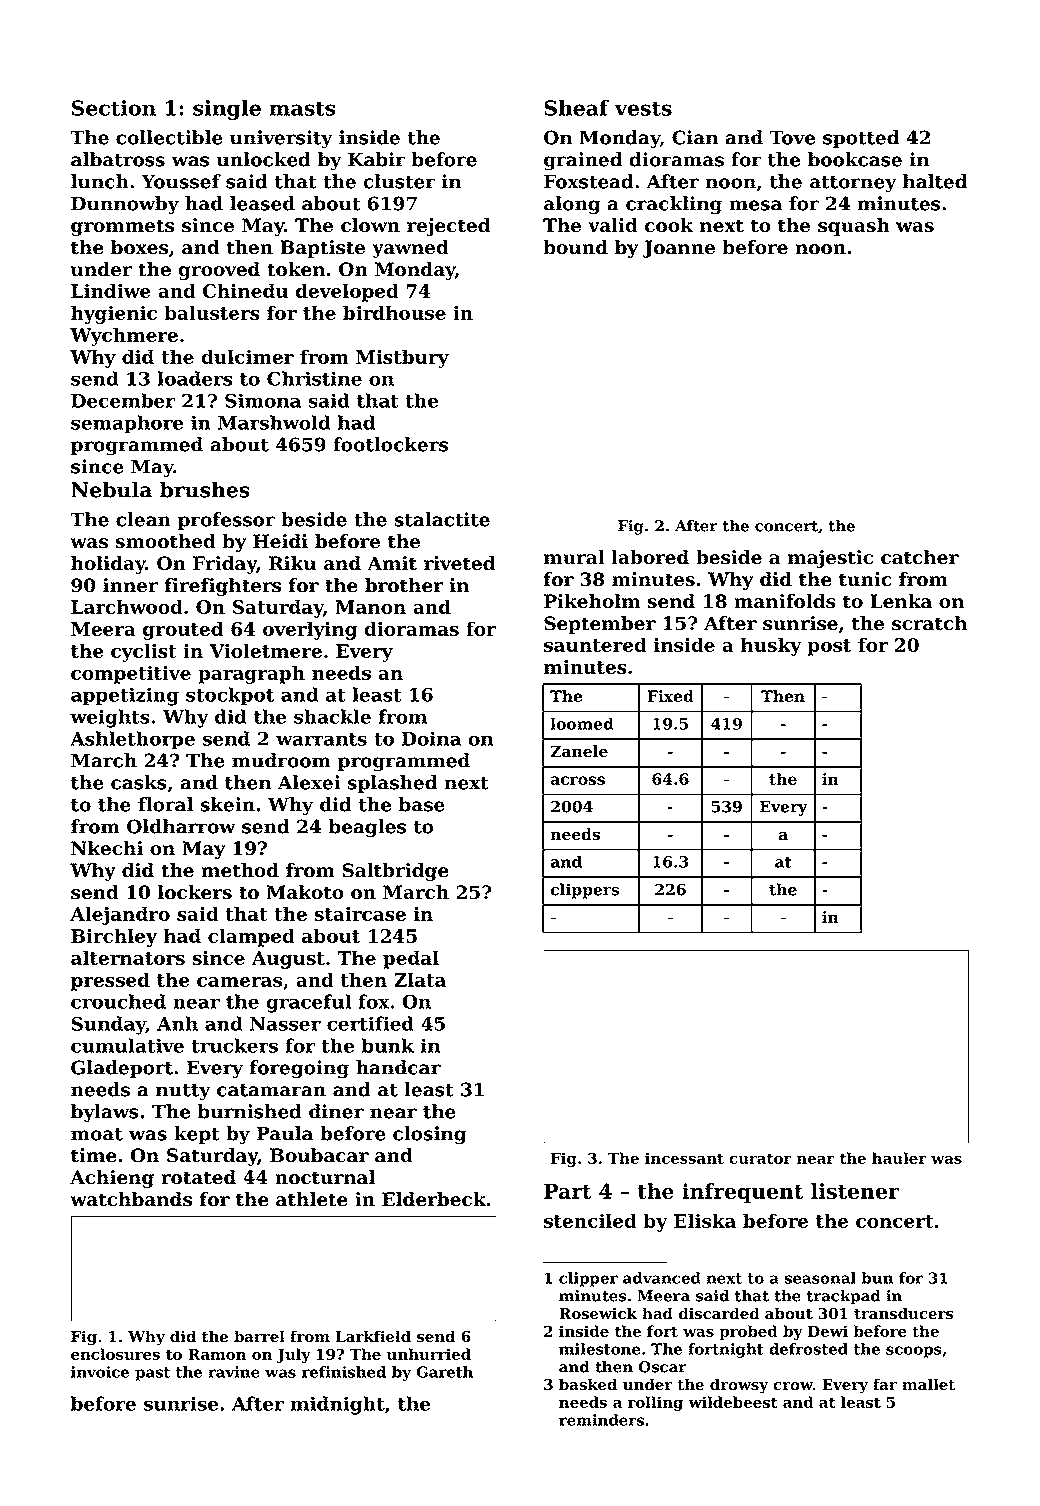  What do you see at coordinates (111, 489) in the screenshot?
I see `Nebula` at bounding box center [111, 489].
